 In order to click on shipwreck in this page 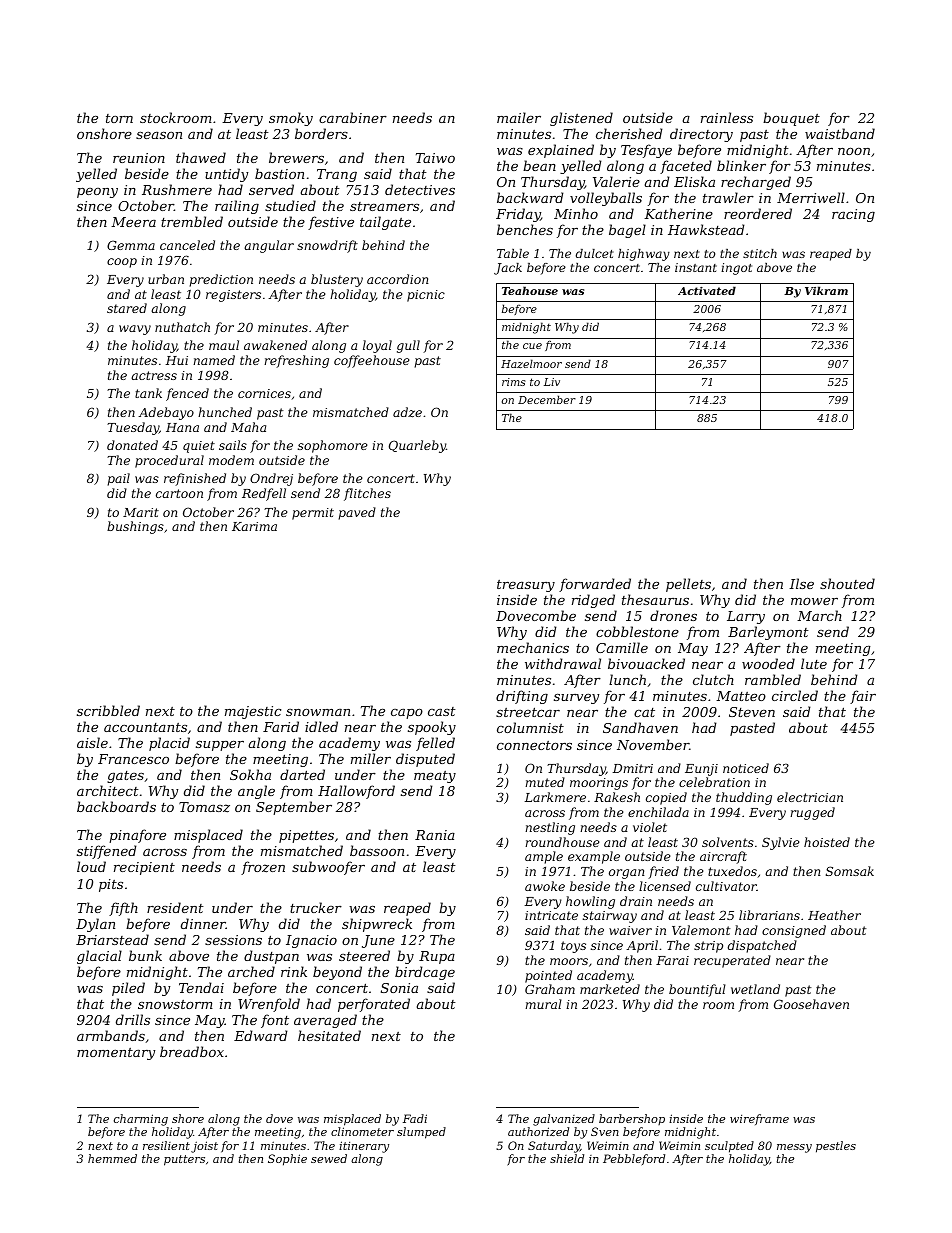, I will do `click(377, 925)`.
